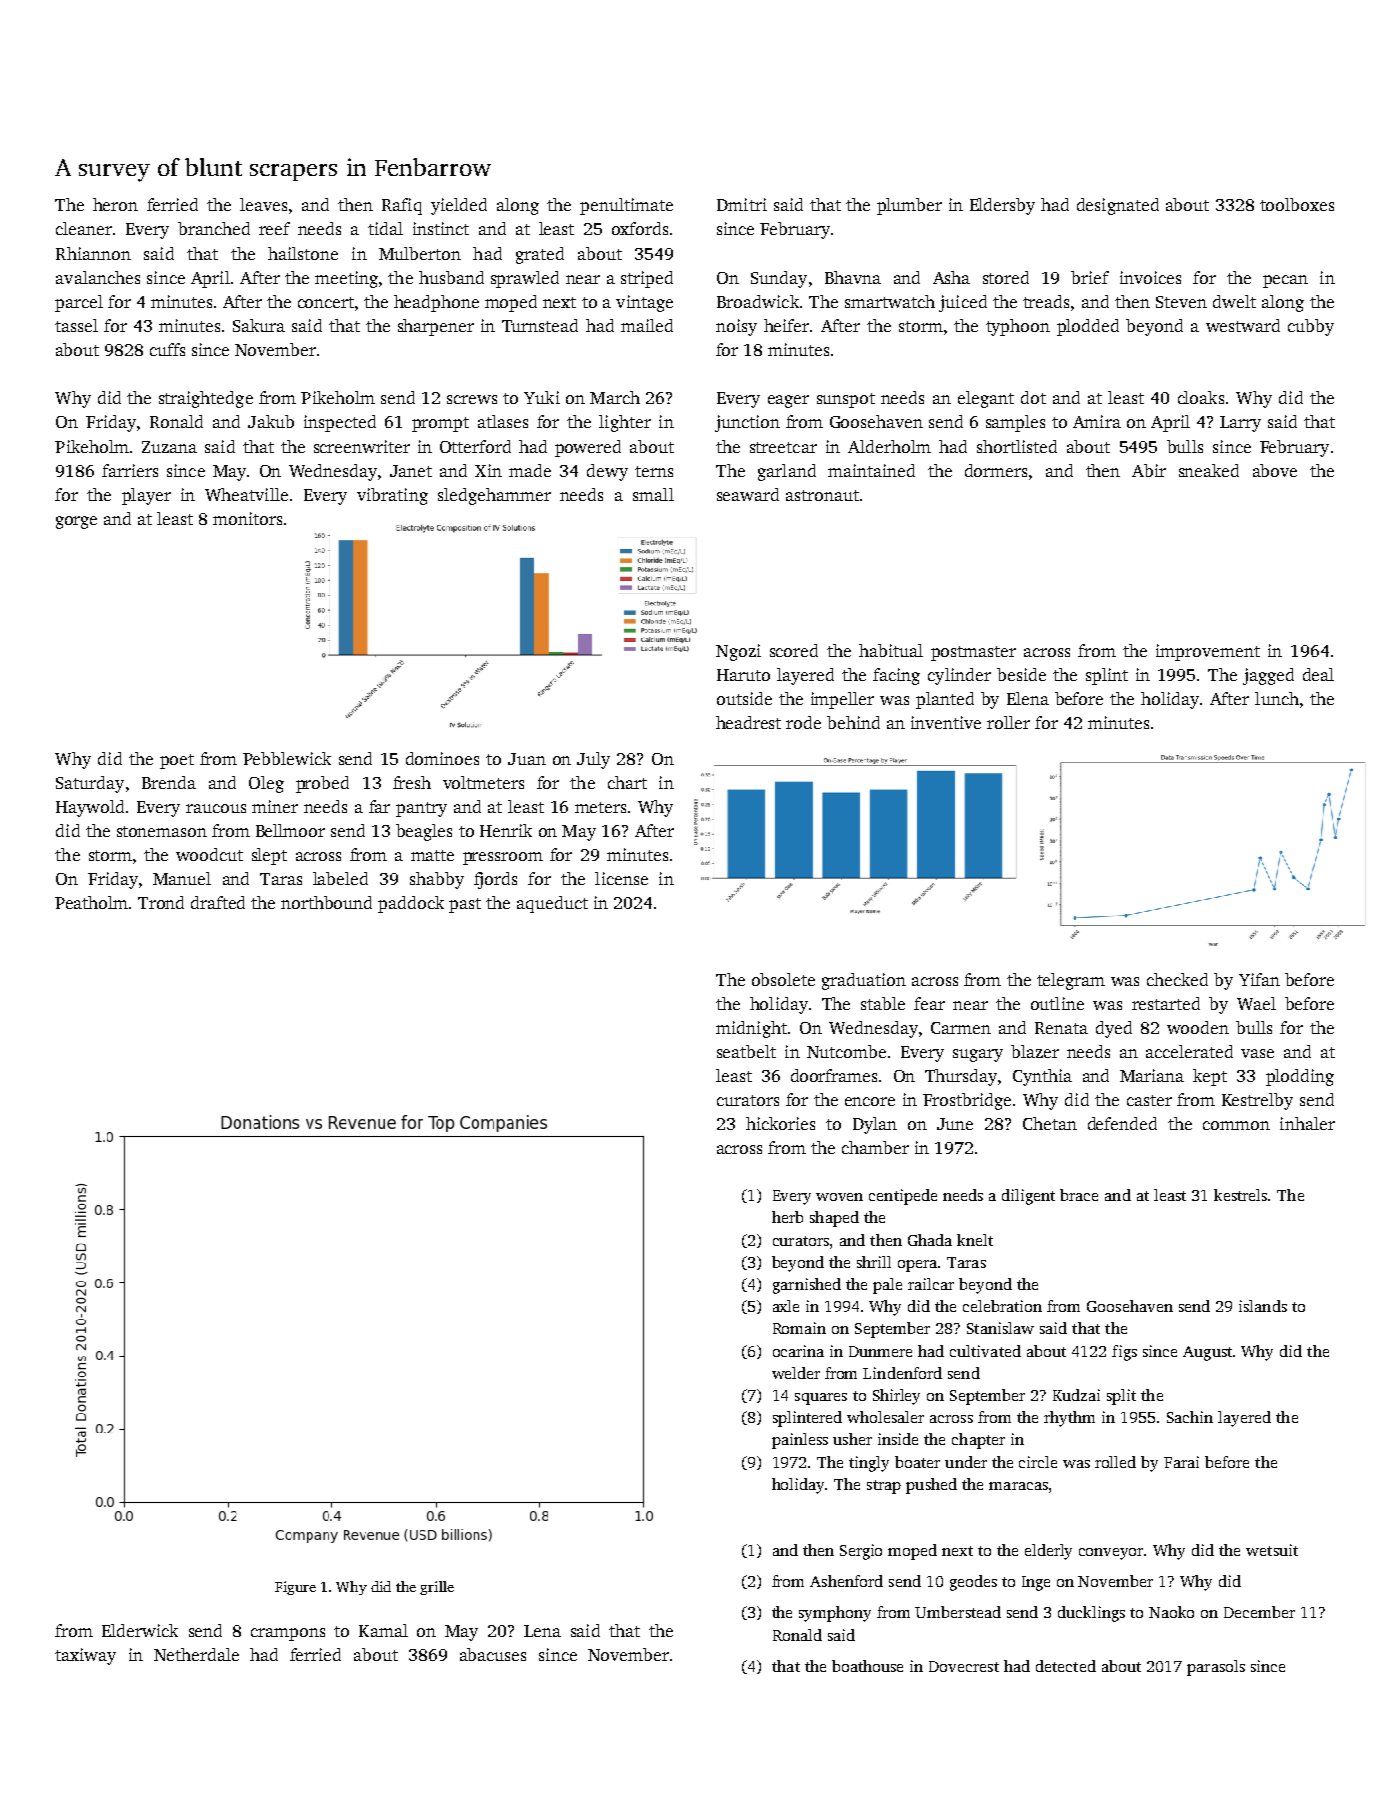  I want to click on abacuses, so click(493, 1654).
